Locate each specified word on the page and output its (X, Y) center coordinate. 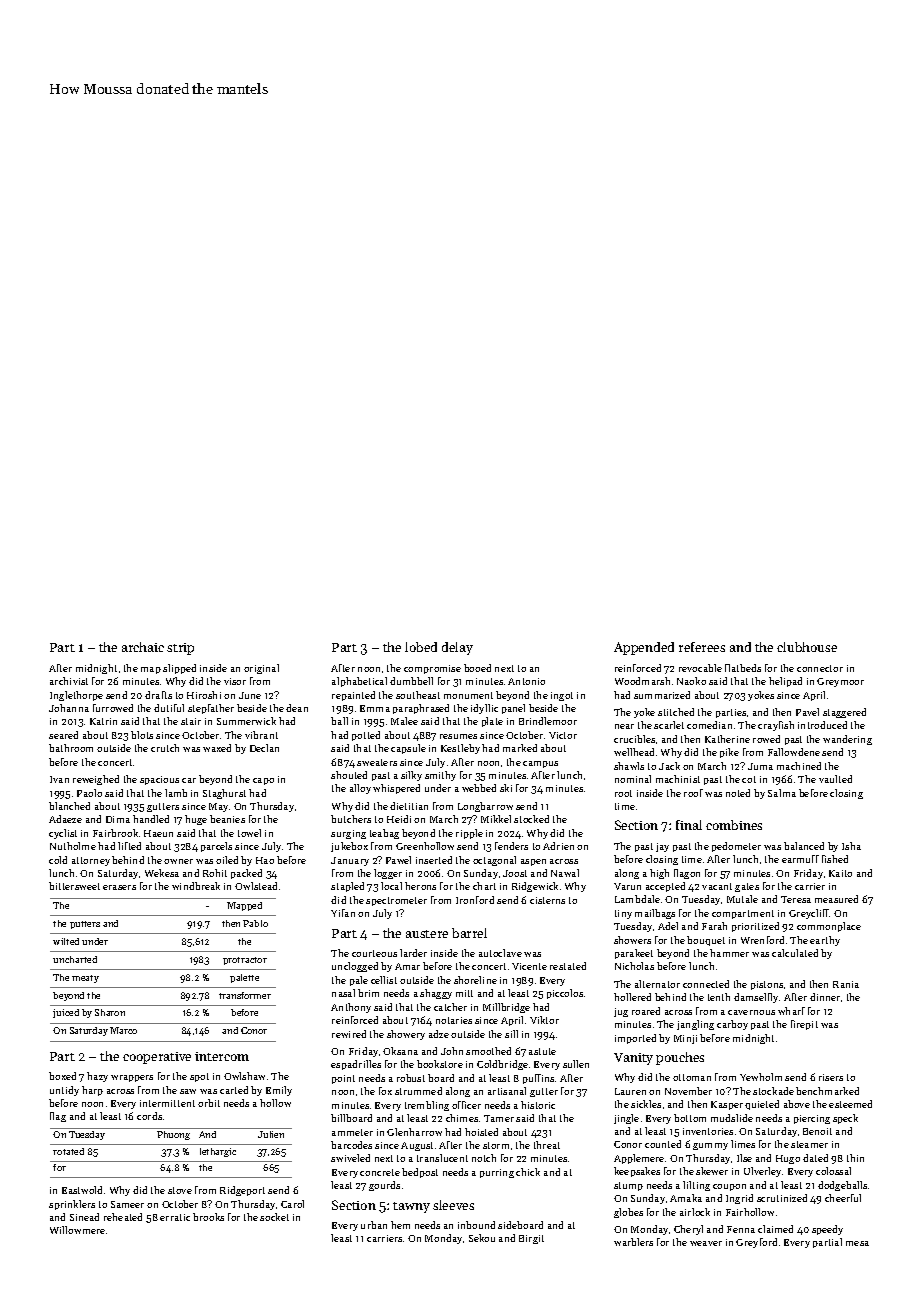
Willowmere (77, 1230)
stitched (676, 712)
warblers (633, 1242)
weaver (706, 1243)
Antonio (526, 681)
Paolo (89, 793)
